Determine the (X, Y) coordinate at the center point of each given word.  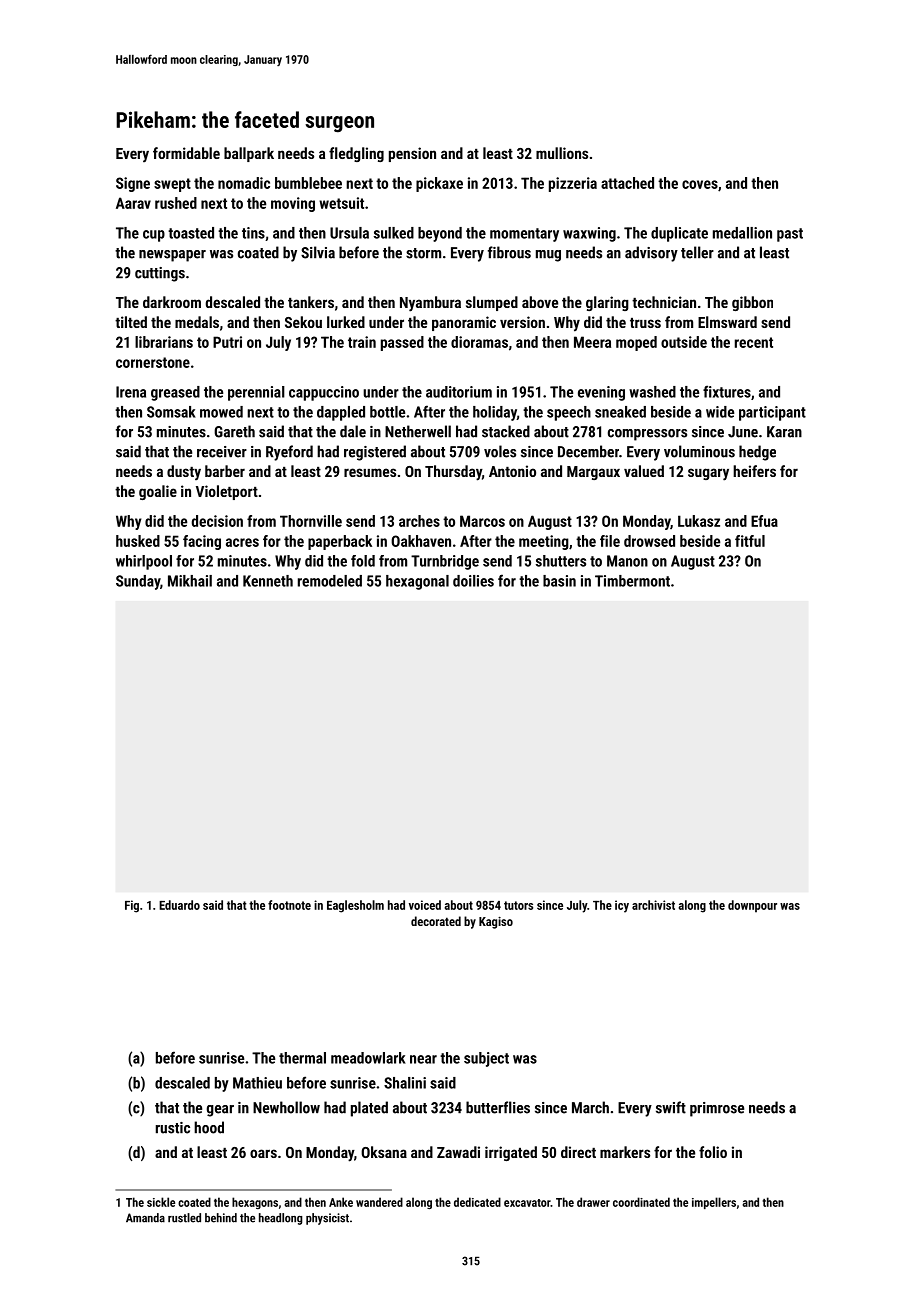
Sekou (303, 322)
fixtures (727, 391)
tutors (518, 905)
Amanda (145, 1218)
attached (627, 183)
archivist (653, 905)
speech (569, 413)
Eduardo (179, 905)
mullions (562, 153)
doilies (473, 581)
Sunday (138, 582)
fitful (750, 541)
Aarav (133, 203)
